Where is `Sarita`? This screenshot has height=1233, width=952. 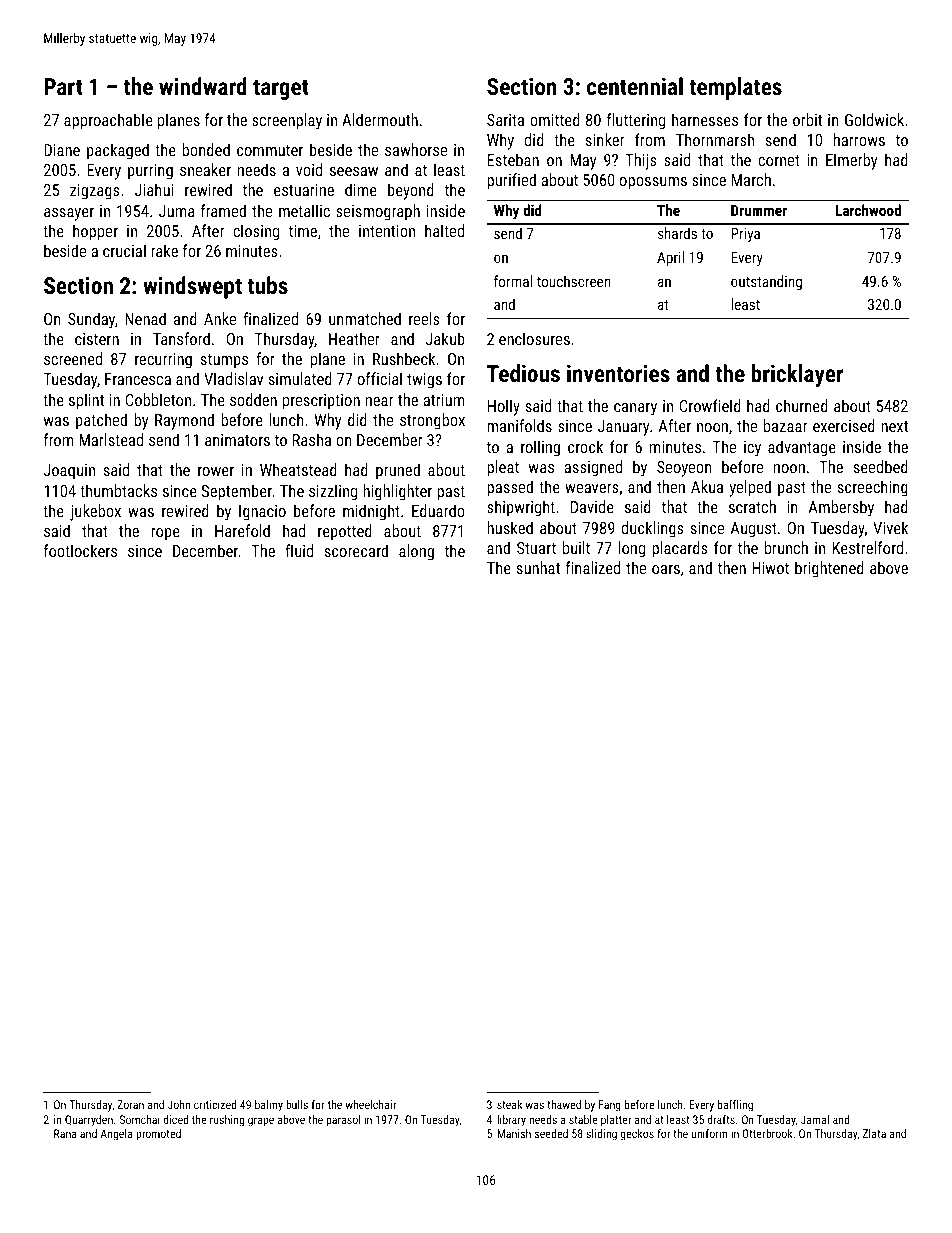 Sarita is located at coordinates (505, 120).
